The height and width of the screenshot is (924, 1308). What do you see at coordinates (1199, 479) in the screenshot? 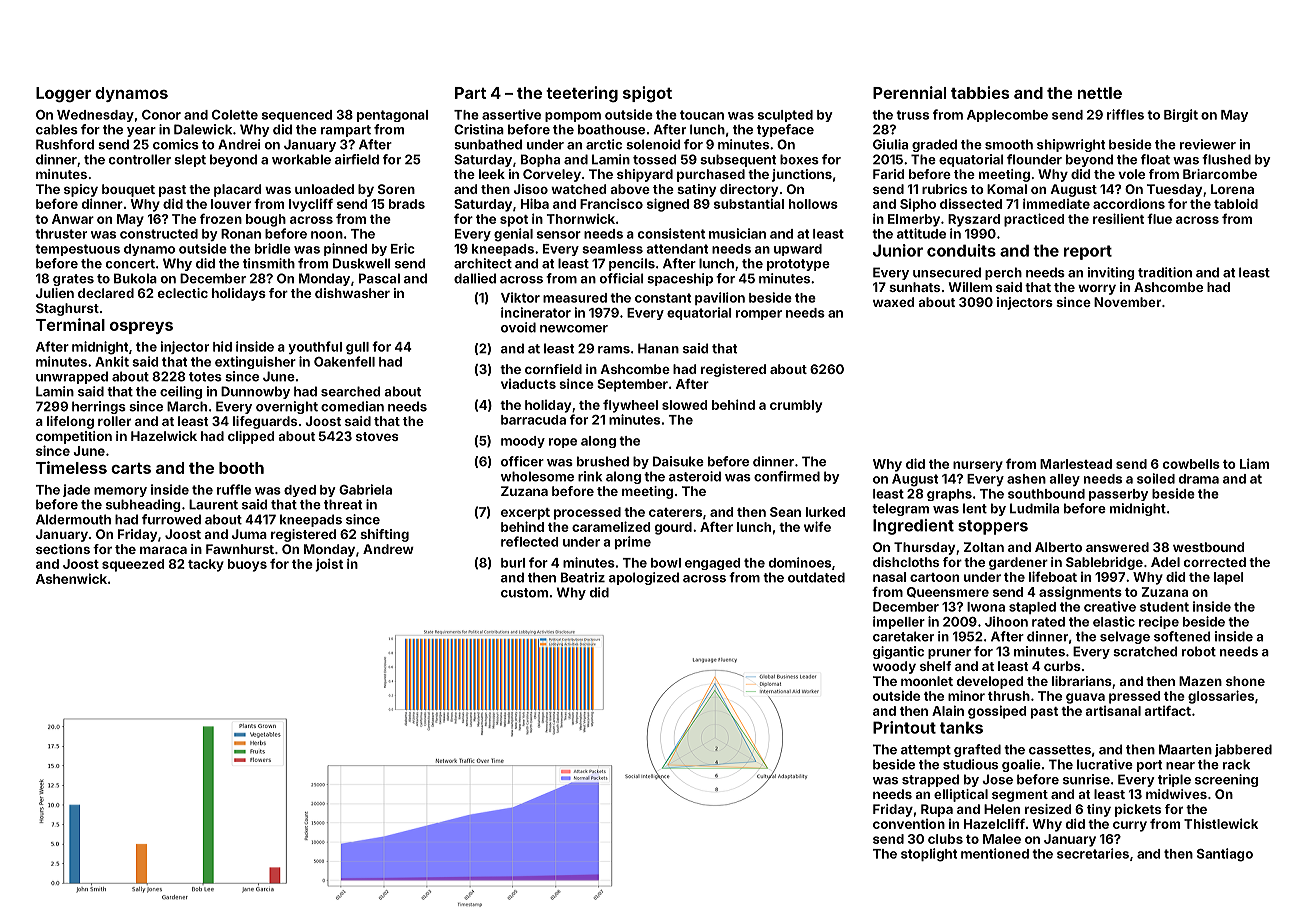
I see `drama` at bounding box center [1199, 479].
